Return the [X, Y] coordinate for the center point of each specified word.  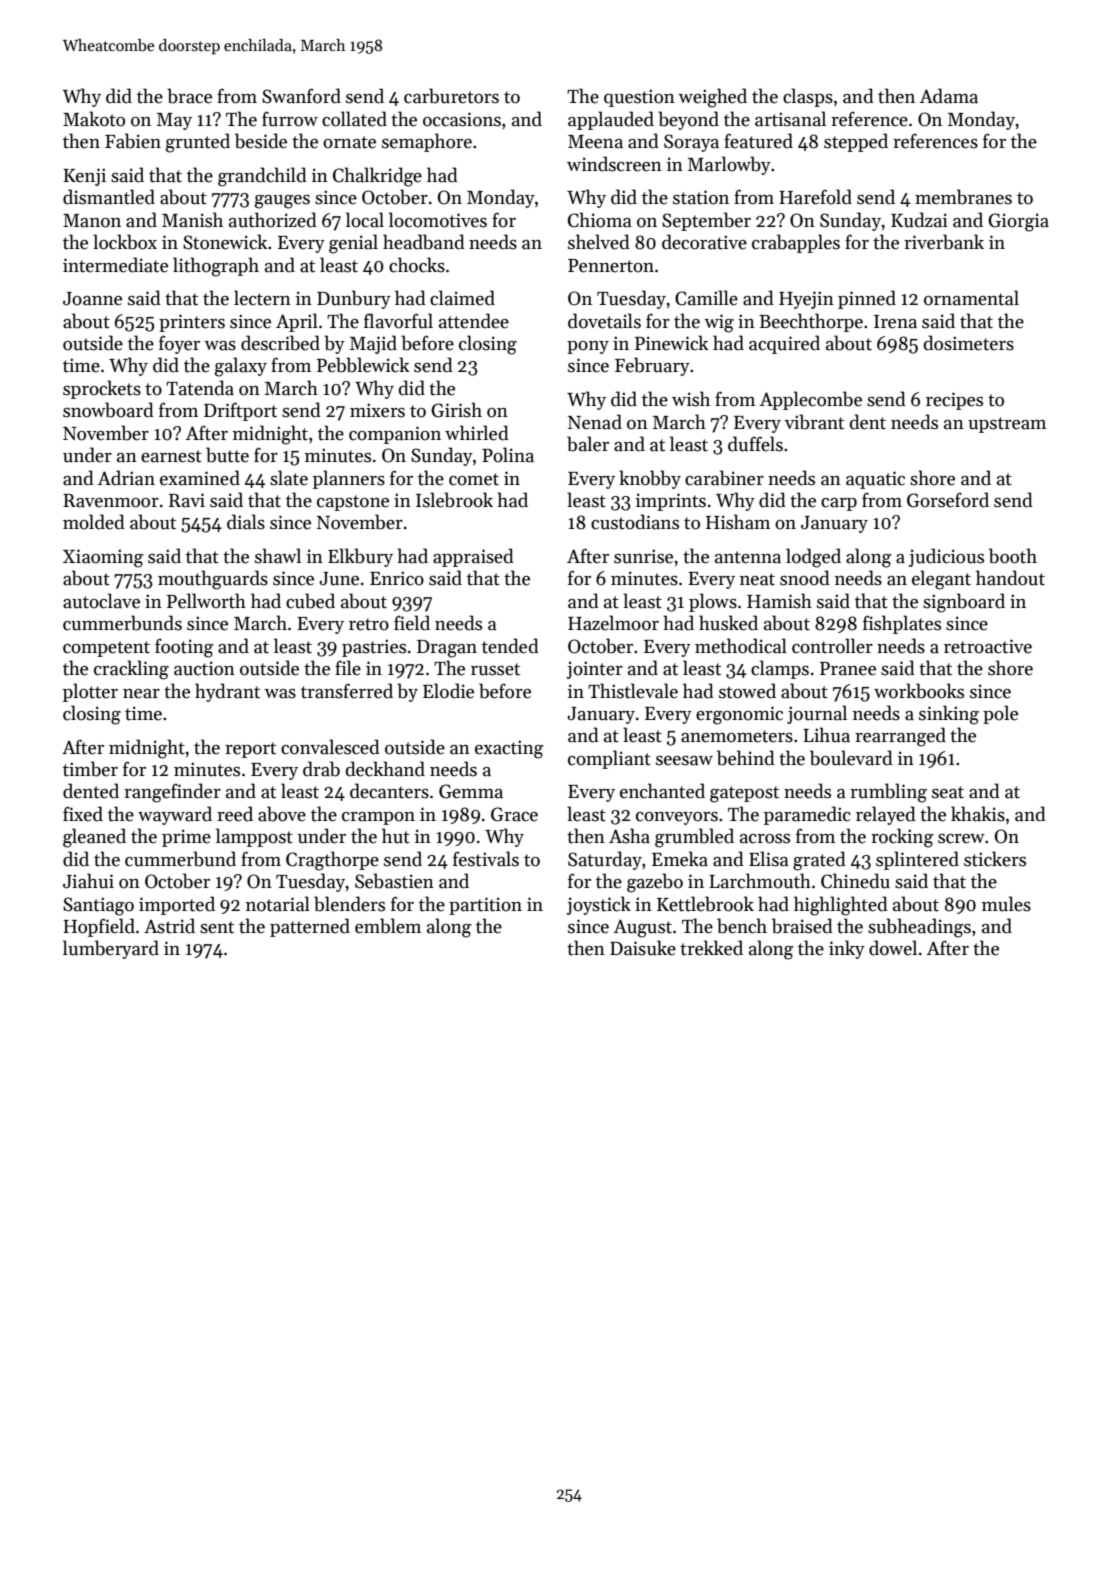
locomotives [438, 220]
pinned [867, 299]
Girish [456, 410]
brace [189, 96]
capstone [353, 503]
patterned [310, 927]
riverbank [944, 242]
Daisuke [643, 948]
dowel [893, 948]
